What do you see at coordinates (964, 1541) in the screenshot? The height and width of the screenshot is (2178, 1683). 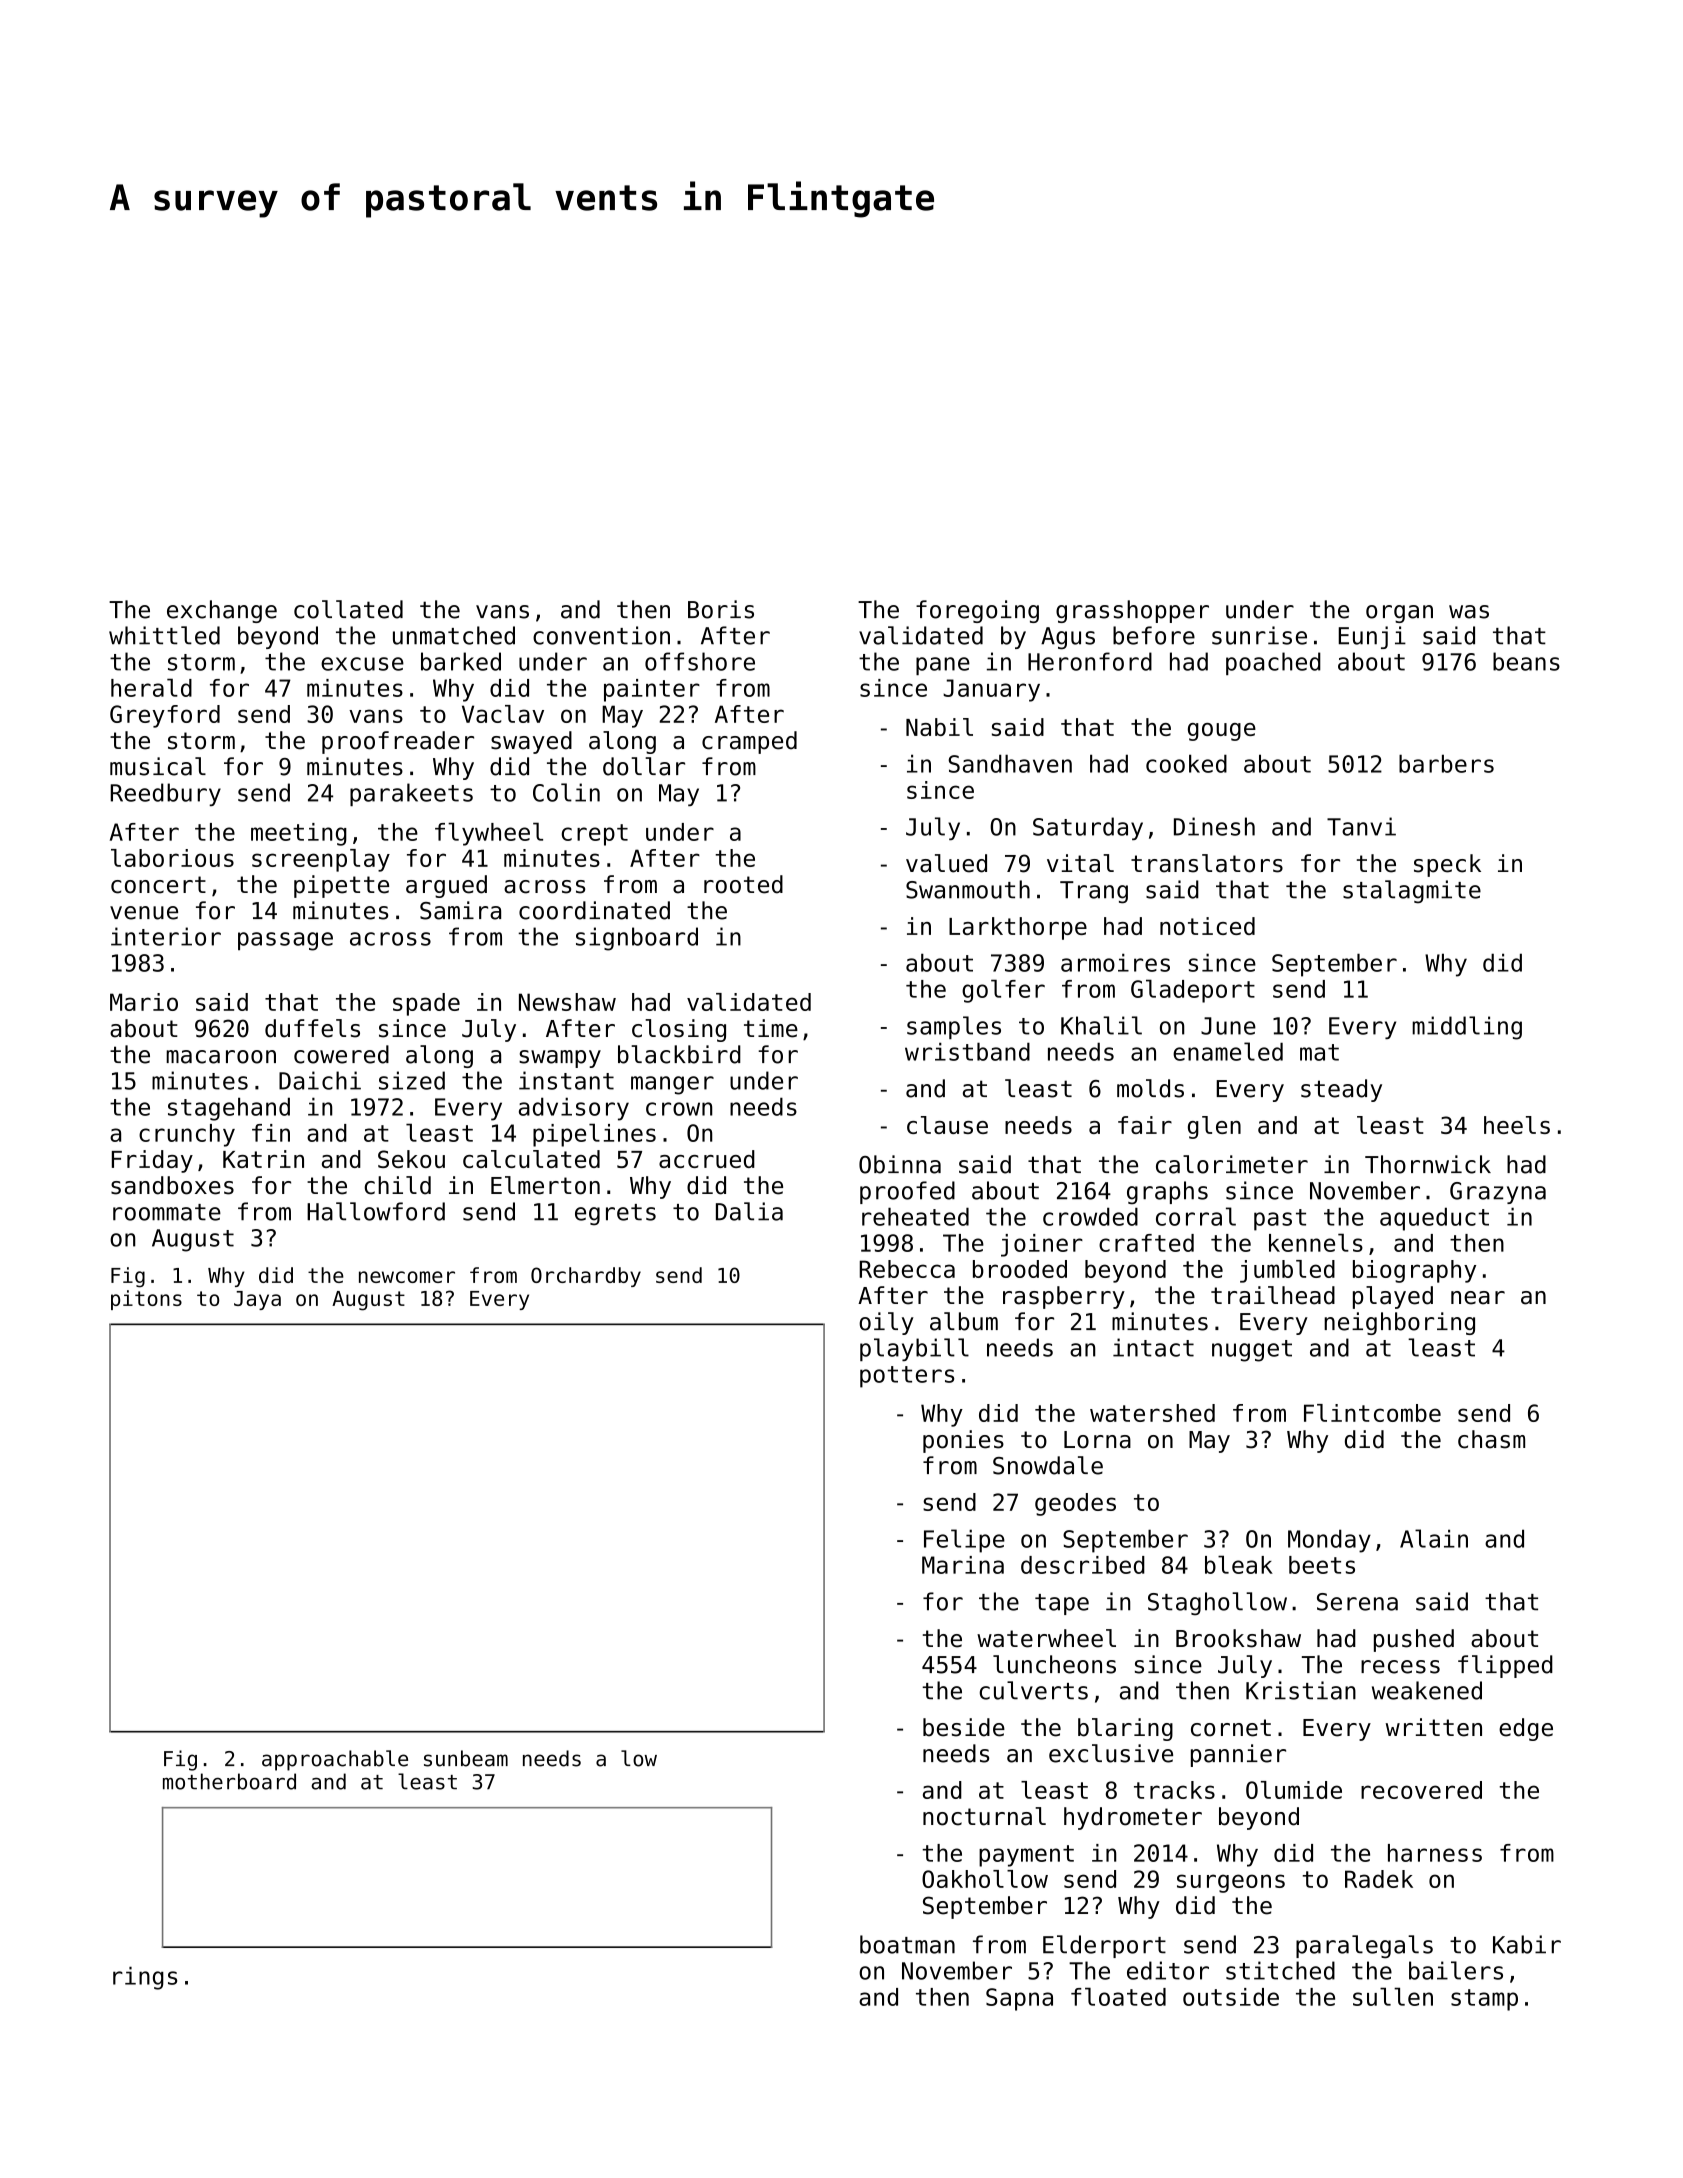 I see `Felipe` at bounding box center [964, 1541].
